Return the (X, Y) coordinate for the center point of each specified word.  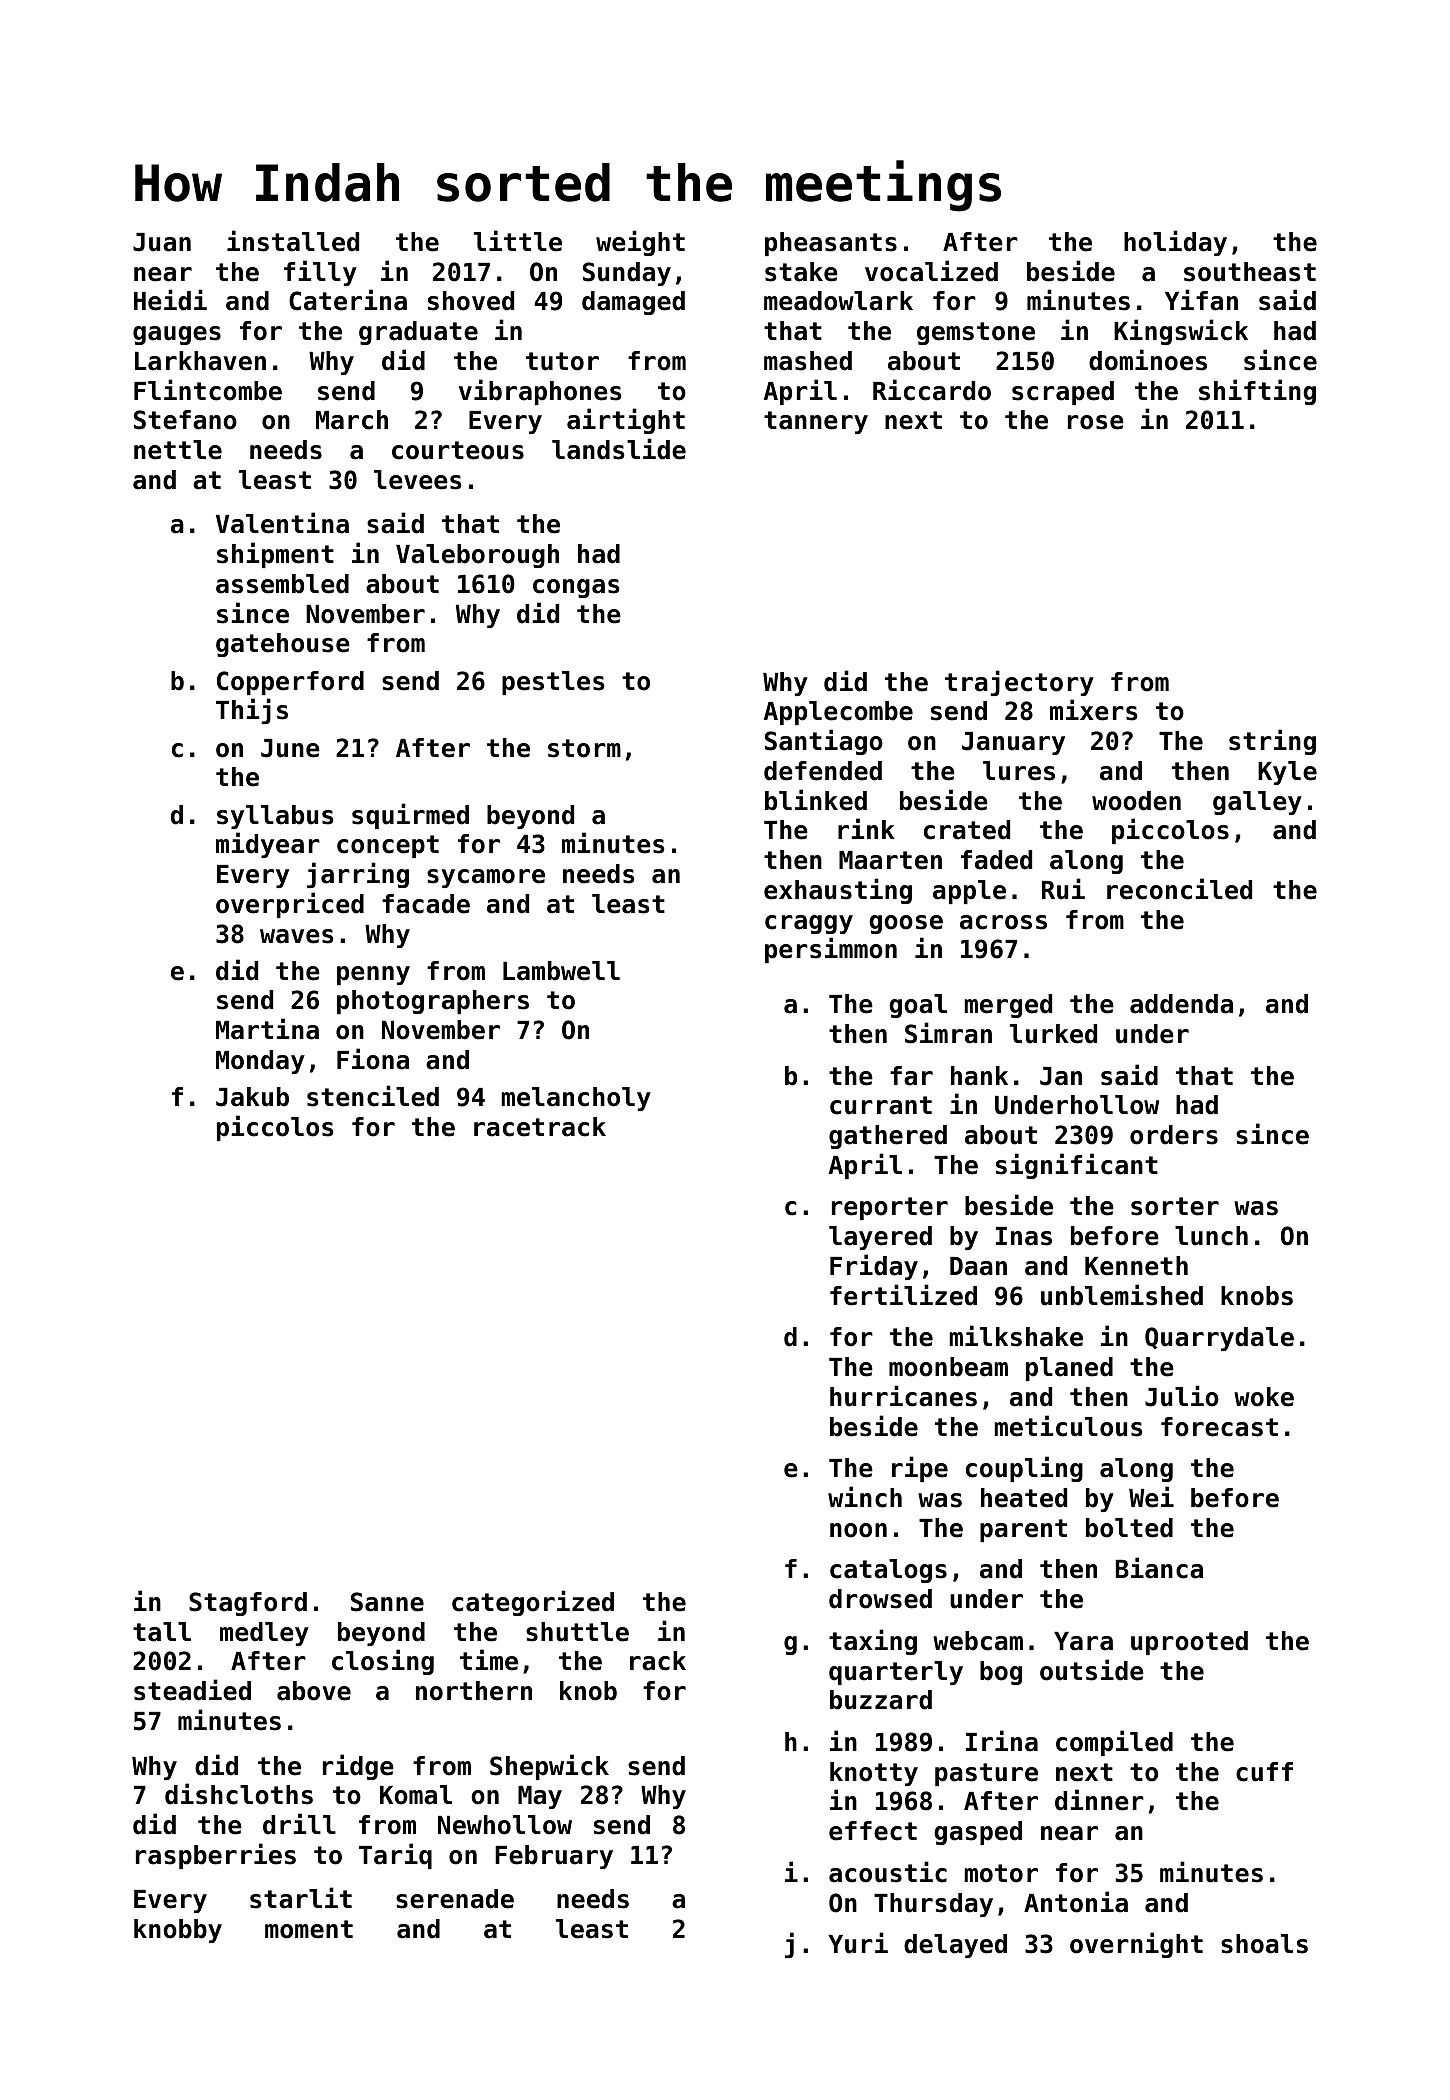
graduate (418, 333)
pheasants (831, 244)
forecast (1219, 1427)
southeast (1250, 272)
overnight (1136, 1945)
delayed (955, 1946)
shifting (1257, 392)
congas (576, 588)
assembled (282, 584)
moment (309, 1929)
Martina (267, 1029)
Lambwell (561, 971)
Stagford (248, 1604)
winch (865, 1497)
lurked (1053, 1034)
